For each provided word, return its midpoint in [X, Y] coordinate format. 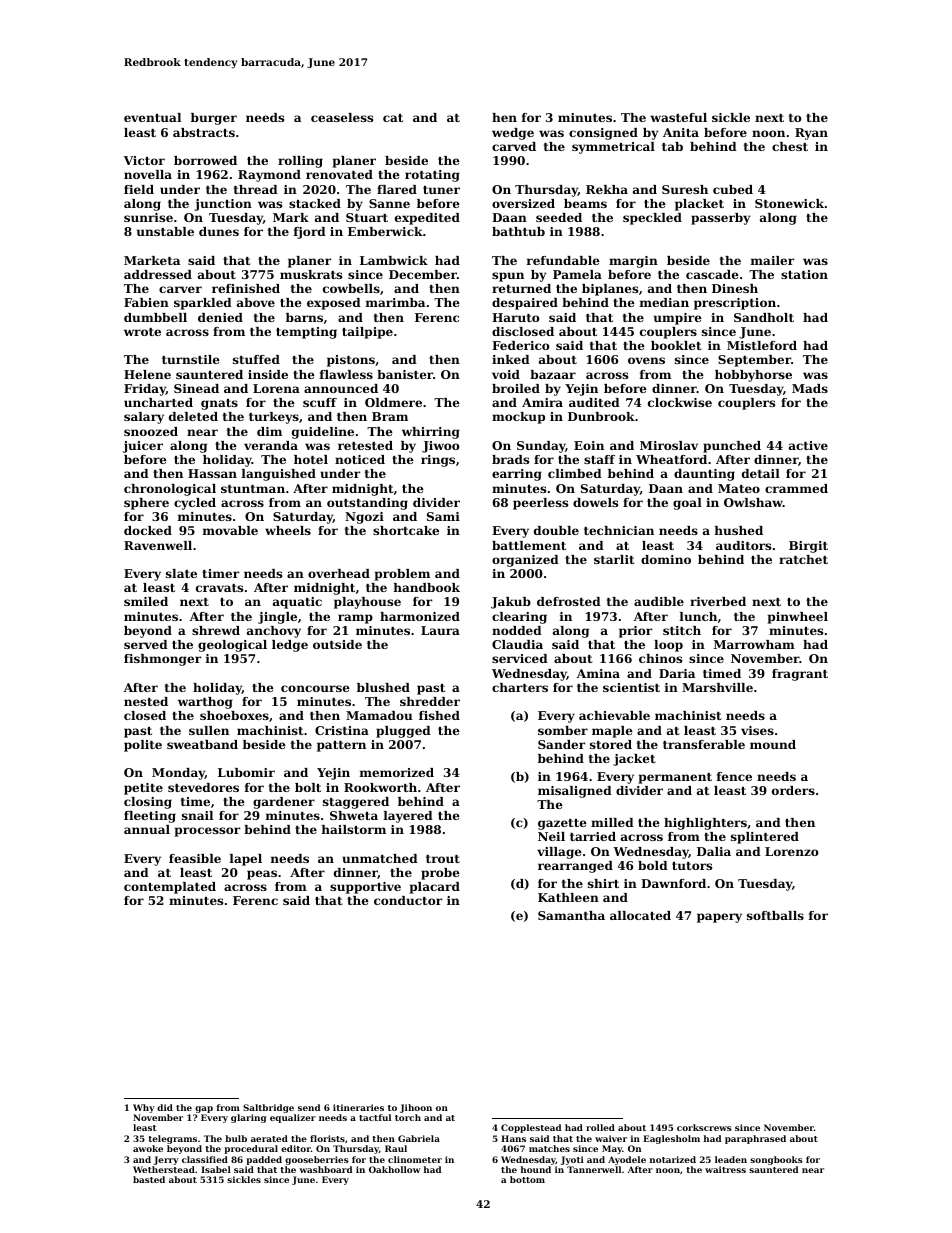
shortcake [406, 530]
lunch [698, 616]
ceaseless [342, 117]
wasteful [678, 117]
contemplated [170, 888]
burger [214, 119]
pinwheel [798, 618]
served [146, 644]
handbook [427, 587]
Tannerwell [594, 1169]
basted [149, 1179]
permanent [675, 778]
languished [279, 475]
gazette [562, 824]
